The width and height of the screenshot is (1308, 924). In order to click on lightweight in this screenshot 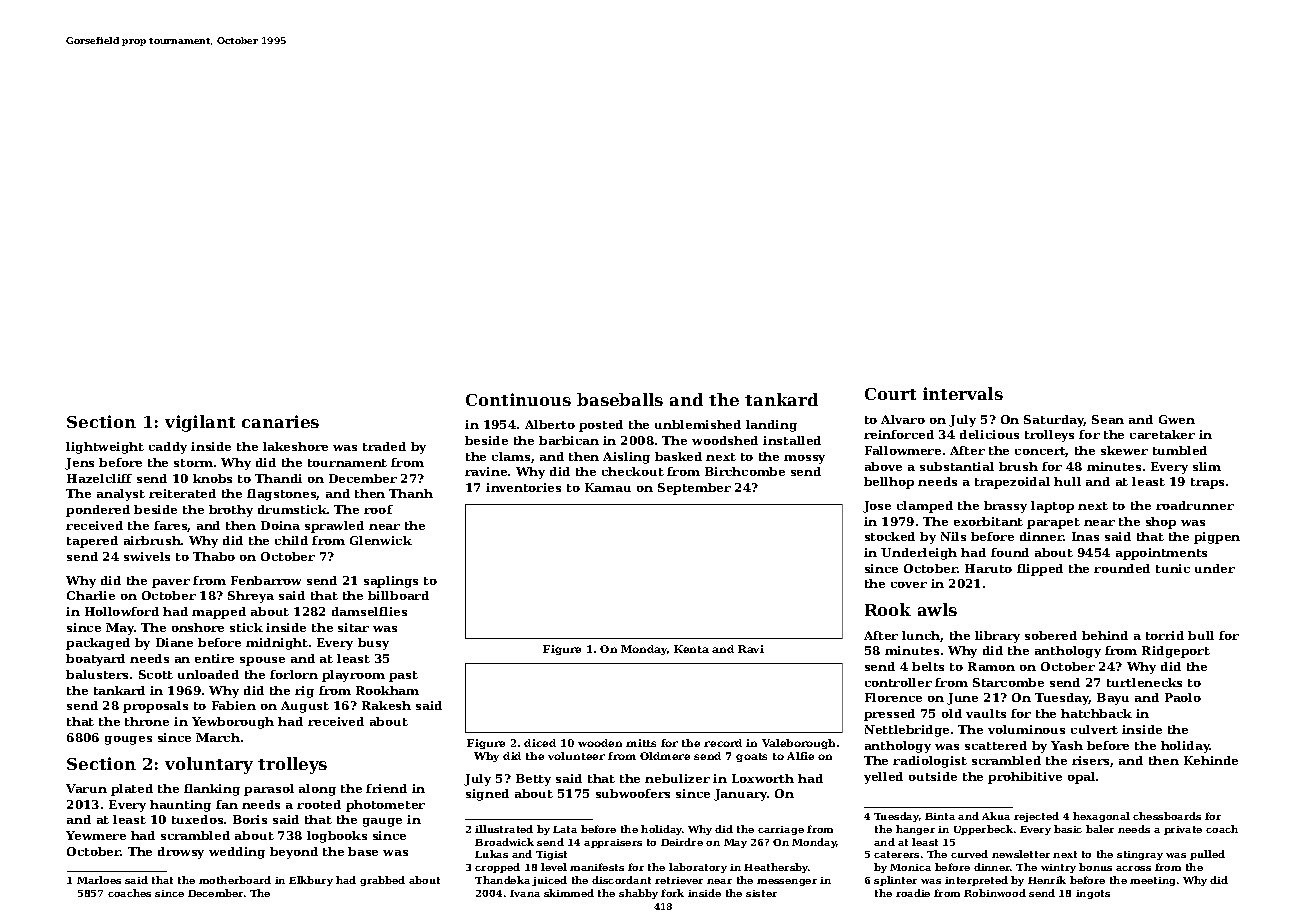, I will do `click(105, 448)`.
